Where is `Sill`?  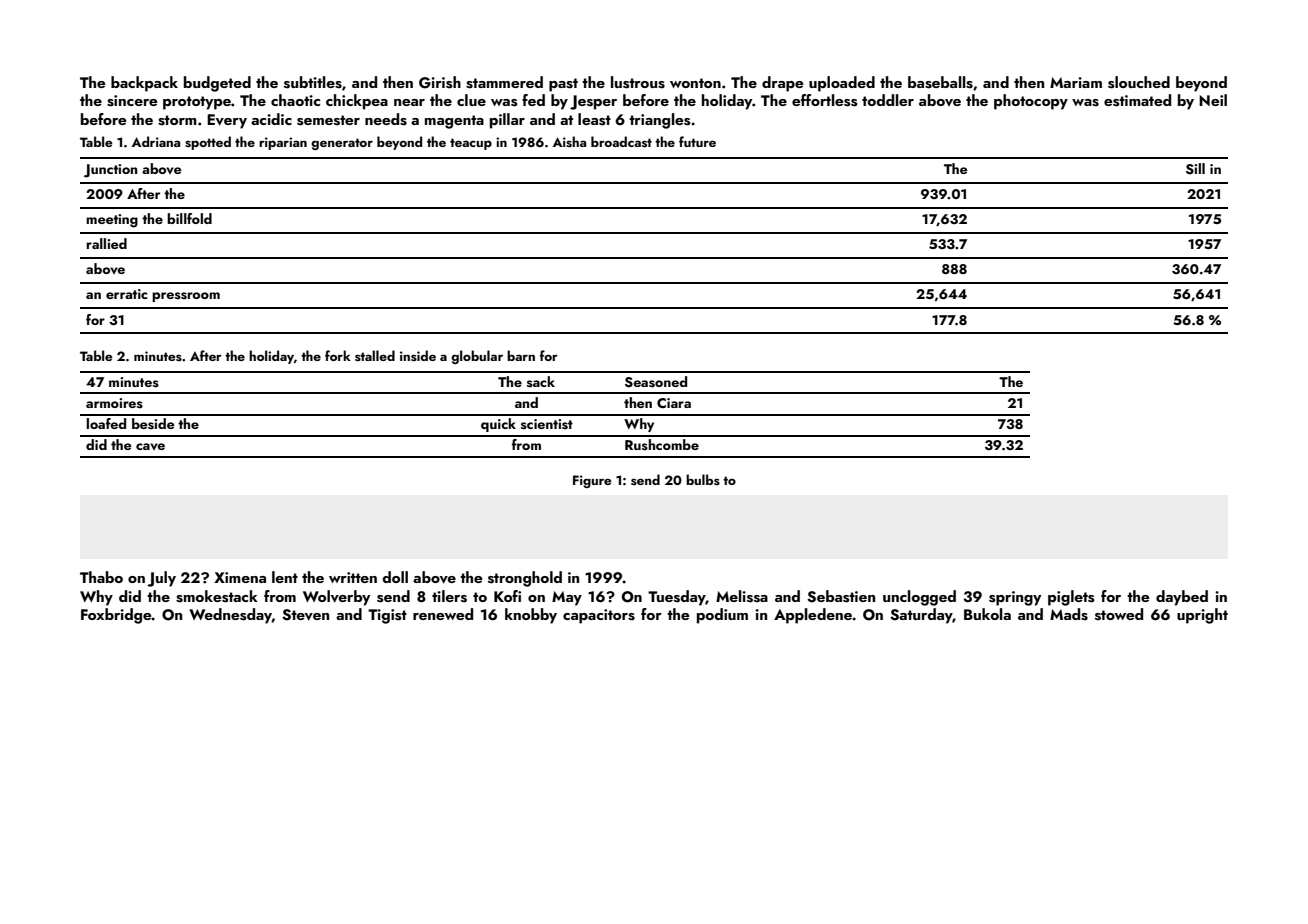
Sill is located at coordinates (1195, 169).
